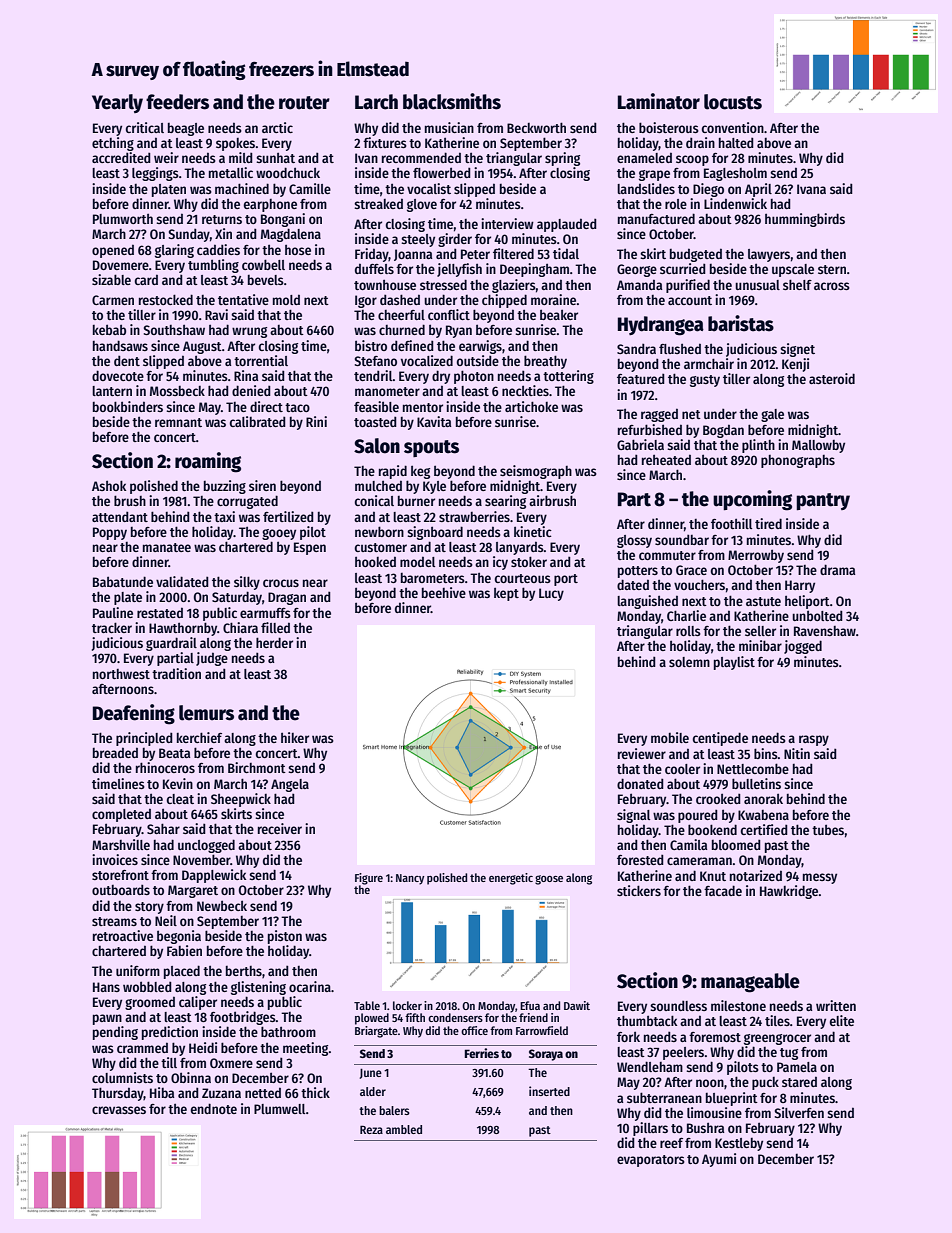 This page has width=952, height=1233. What do you see at coordinates (279, 534) in the page?
I see `gooey` at bounding box center [279, 534].
